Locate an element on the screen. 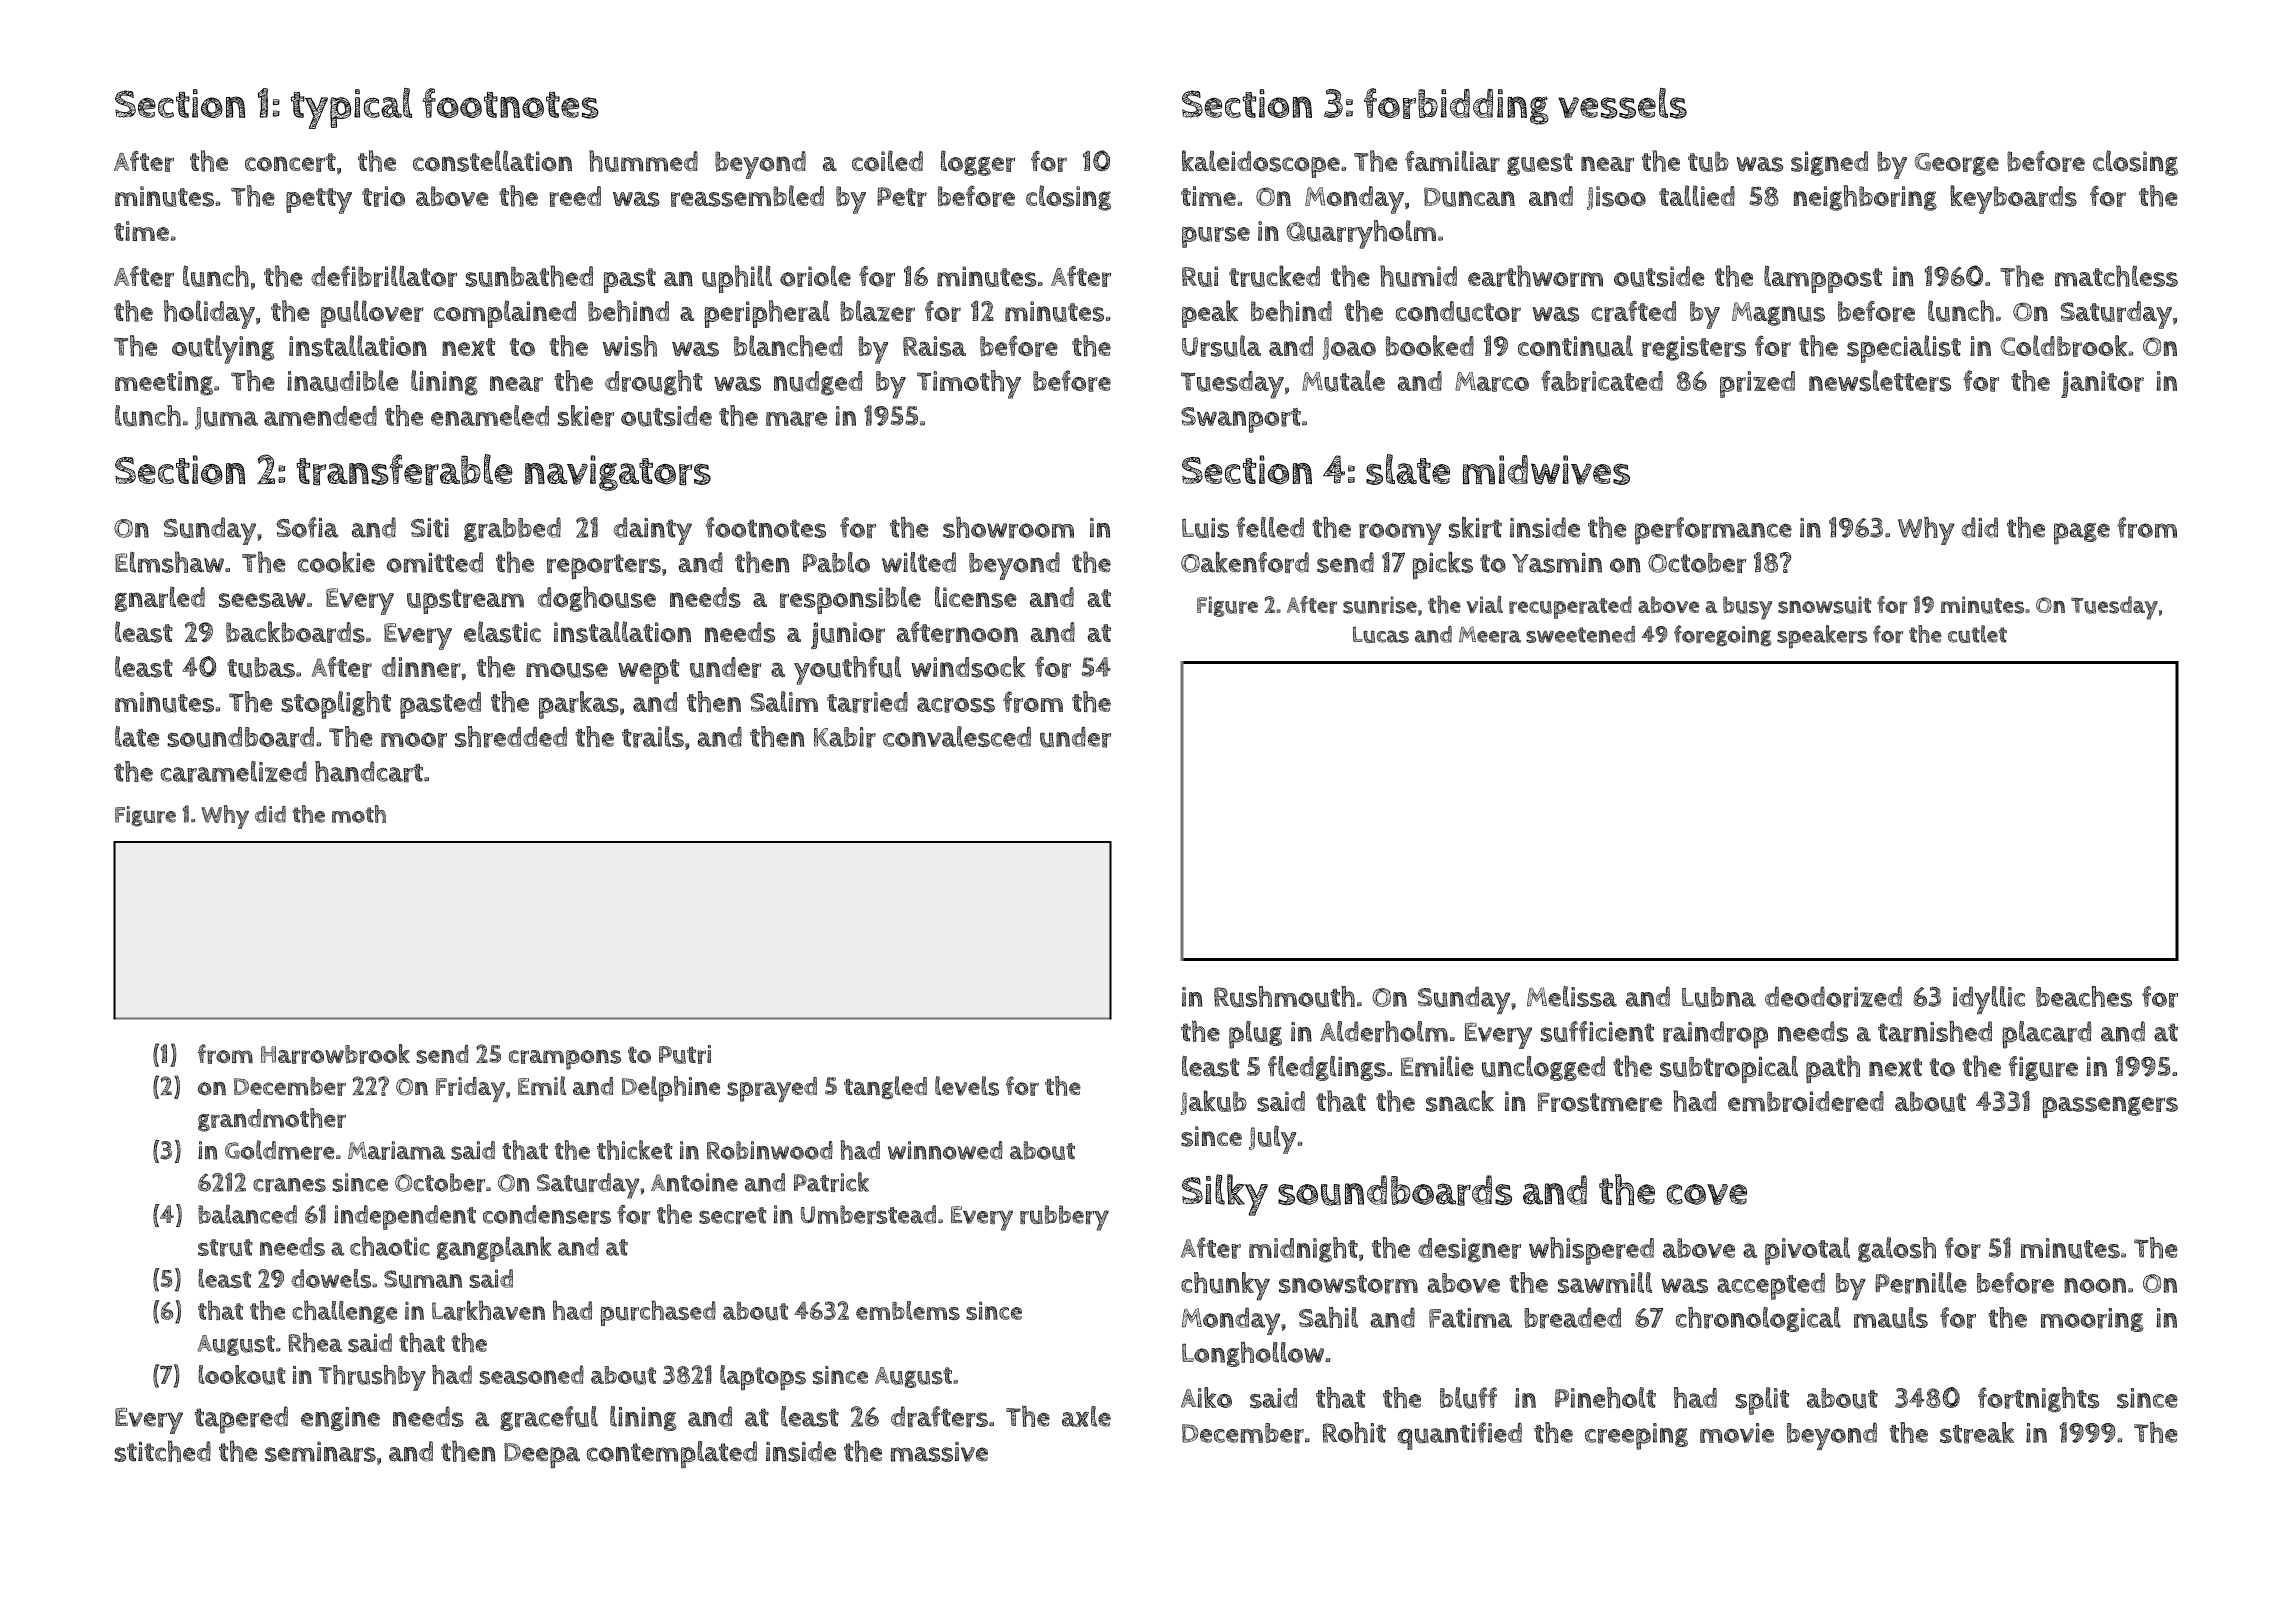  Kabir is located at coordinates (845, 737).
